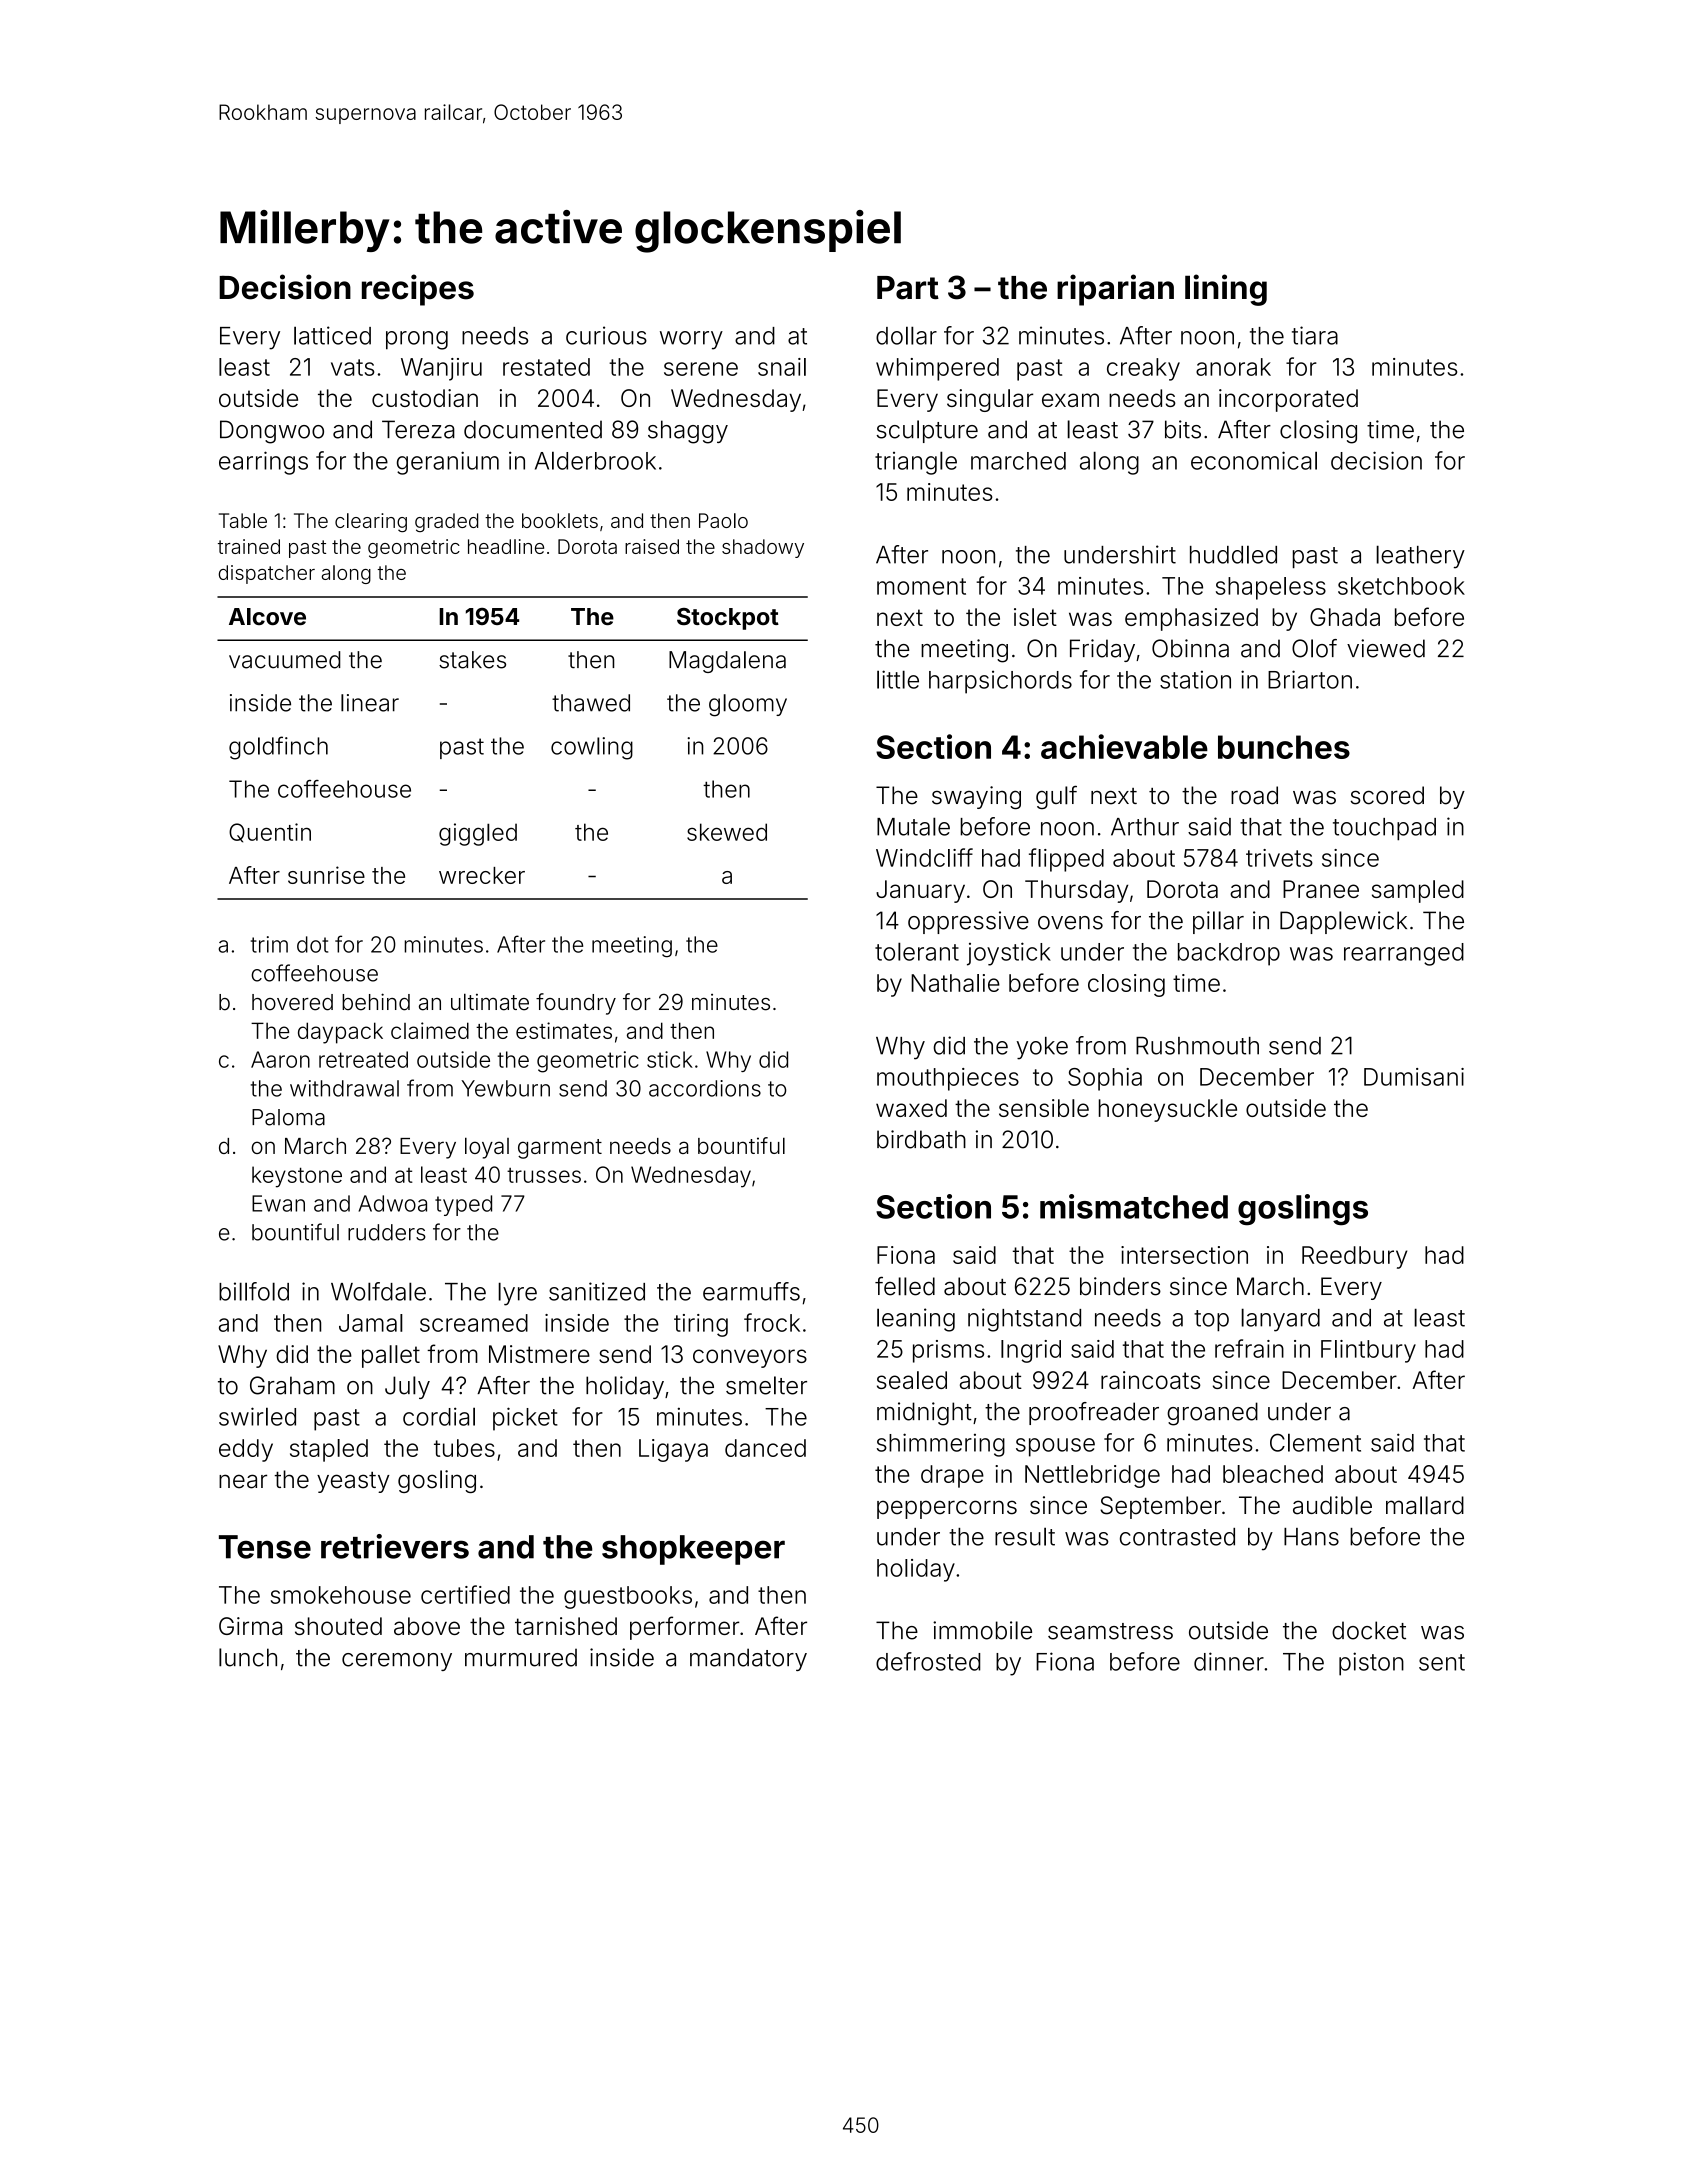 Image resolution: width=1683 pixels, height=2178 pixels. What do you see at coordinates (254, 1291) in the image?
I see `billfold` at bounding box center [254, 1291].
